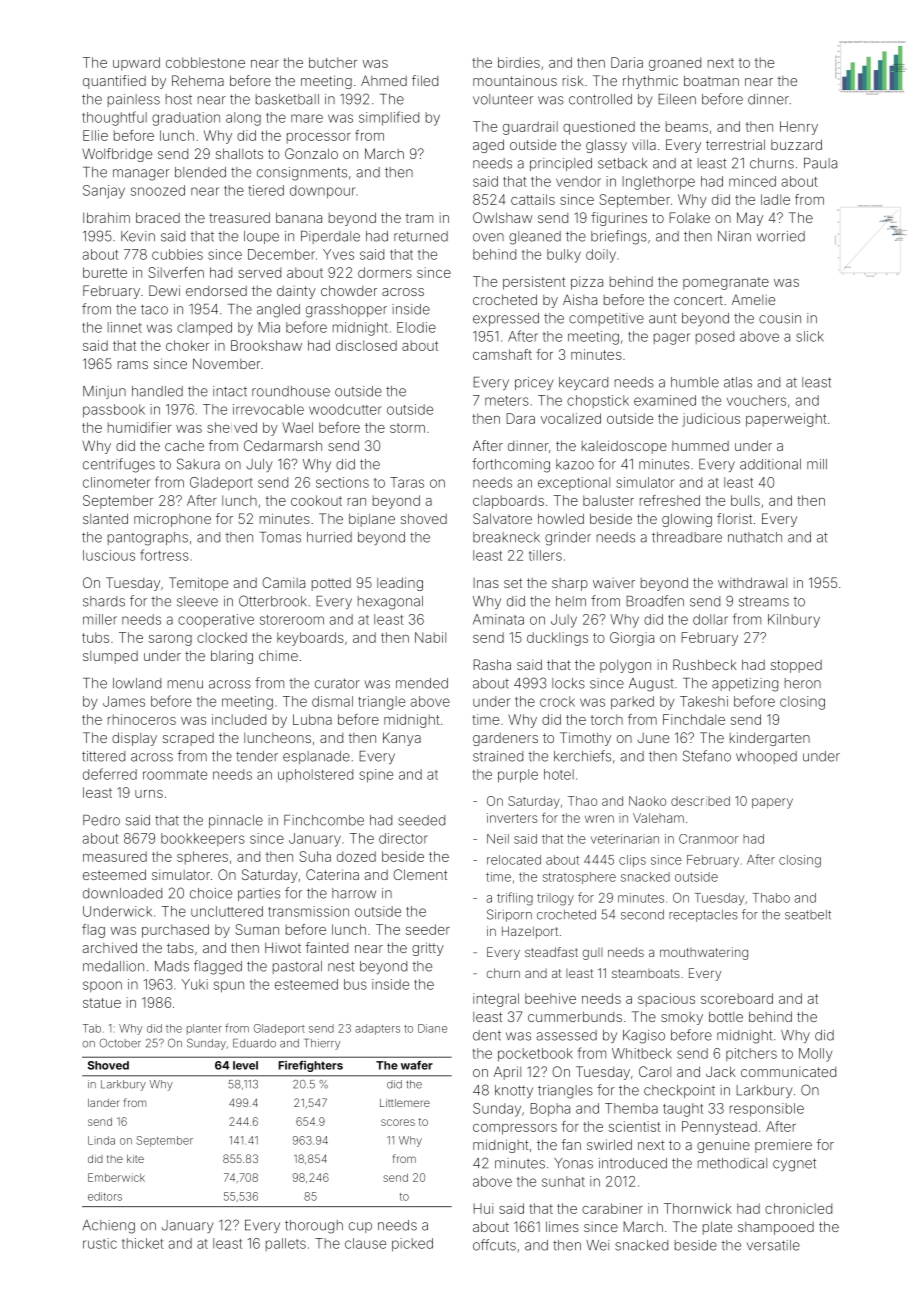 Image resolution: width=924 pixels, height=1308 pixels. Describe the element at coordinates (534, 383) in the page. I see `pricey` at that location.
